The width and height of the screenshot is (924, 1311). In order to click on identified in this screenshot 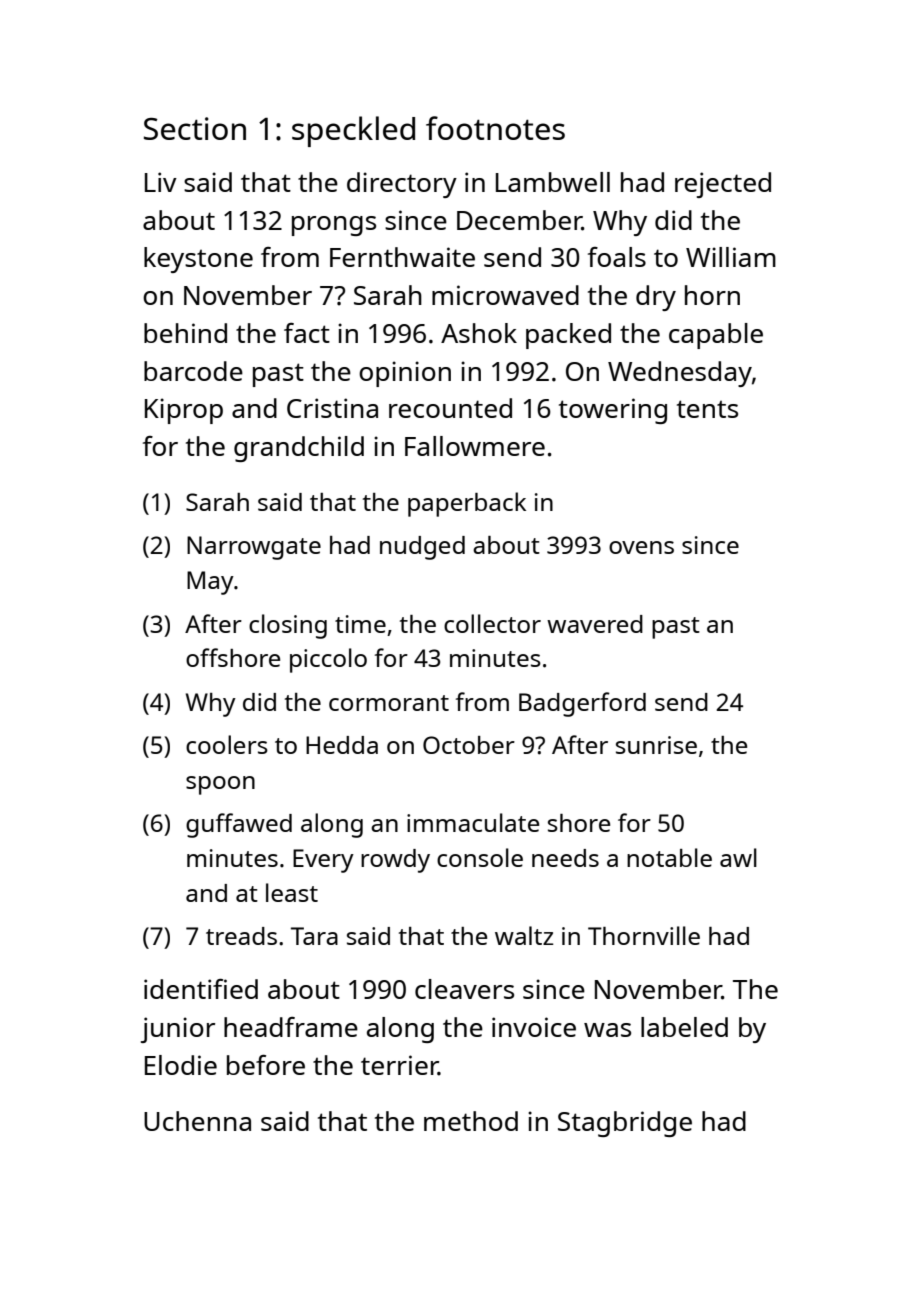, I will do `click(201, 989)`.
